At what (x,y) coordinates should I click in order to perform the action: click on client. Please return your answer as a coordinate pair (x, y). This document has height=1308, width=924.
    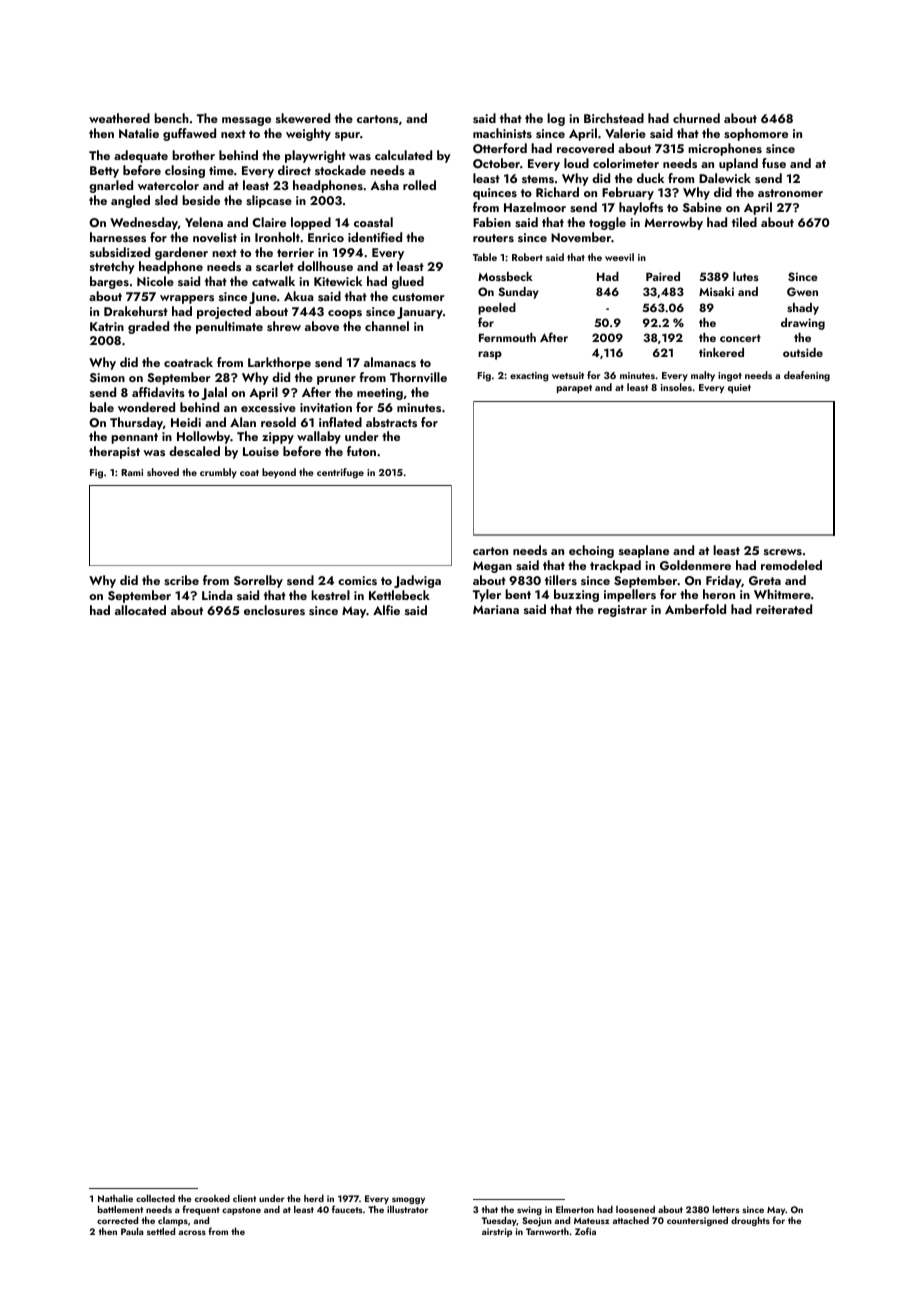
    Looking at the image, I should click on (244, 1198).
